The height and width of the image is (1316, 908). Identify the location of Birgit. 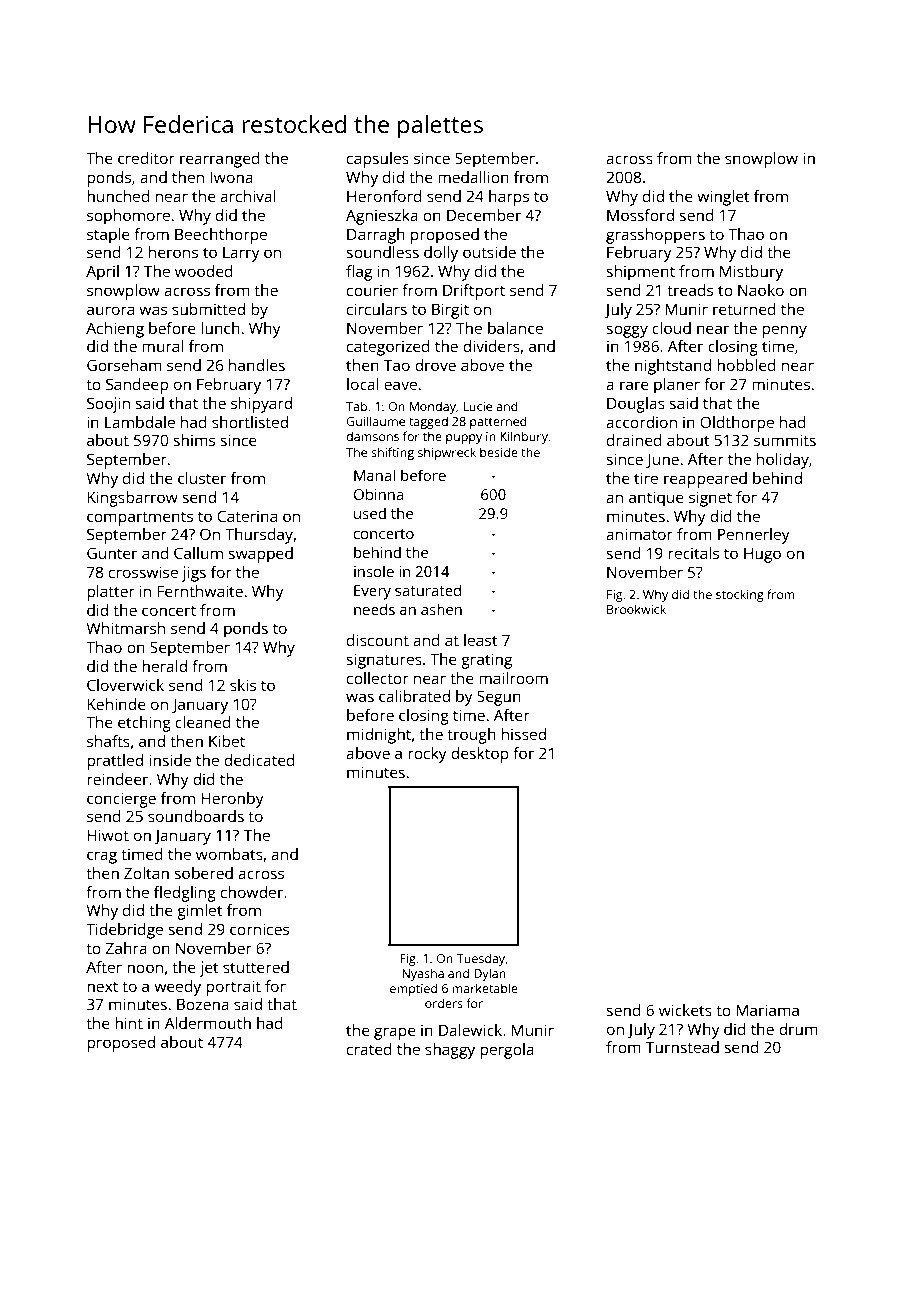
(450, 311).
